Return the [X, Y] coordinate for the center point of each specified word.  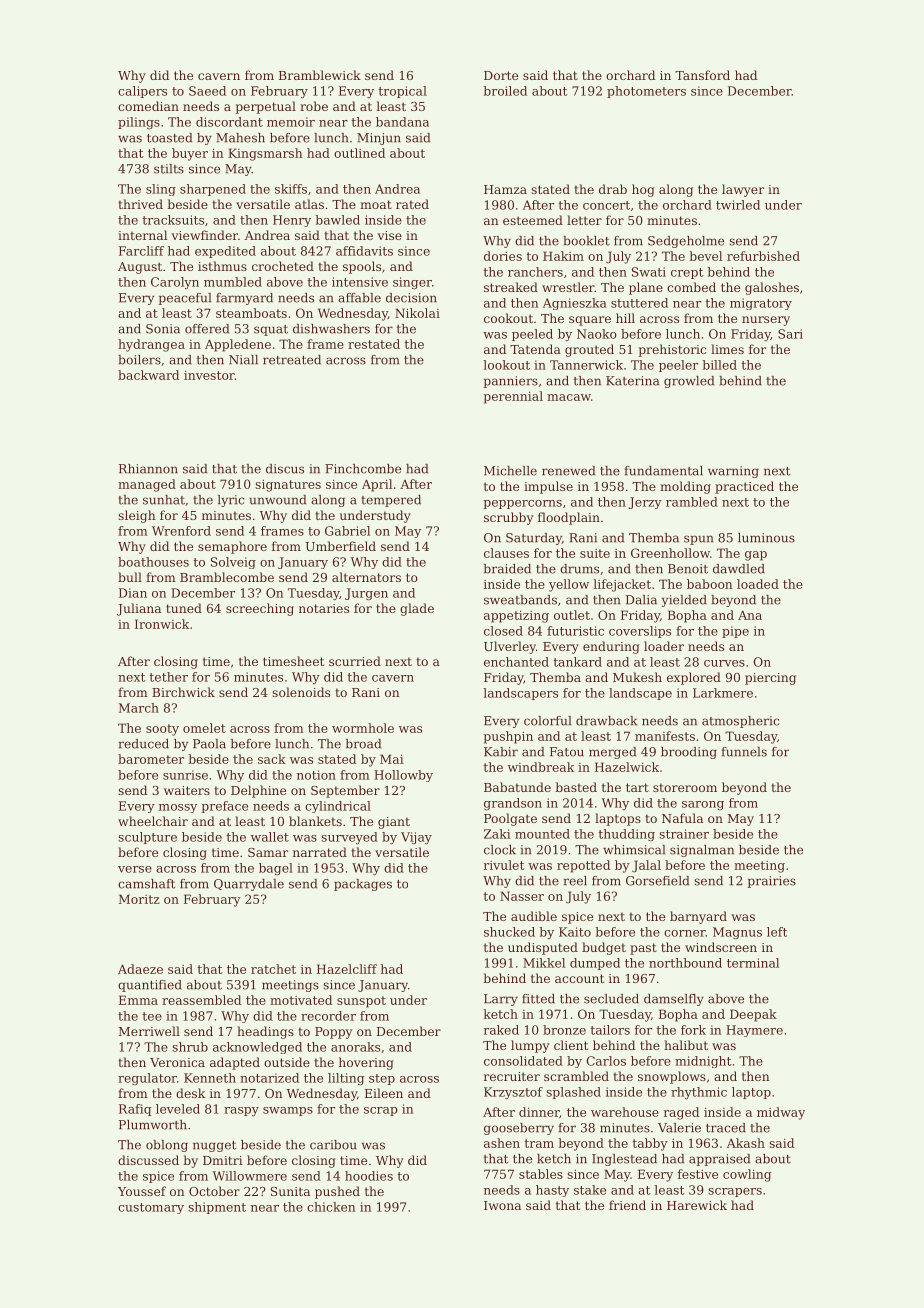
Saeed [207, 91]
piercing [770, 679]
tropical [402, 92]
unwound [277, 500]
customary [151, 1208]
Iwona [502, 1205]
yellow [569, 585]
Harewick [697, 1205]
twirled [738, 205]
